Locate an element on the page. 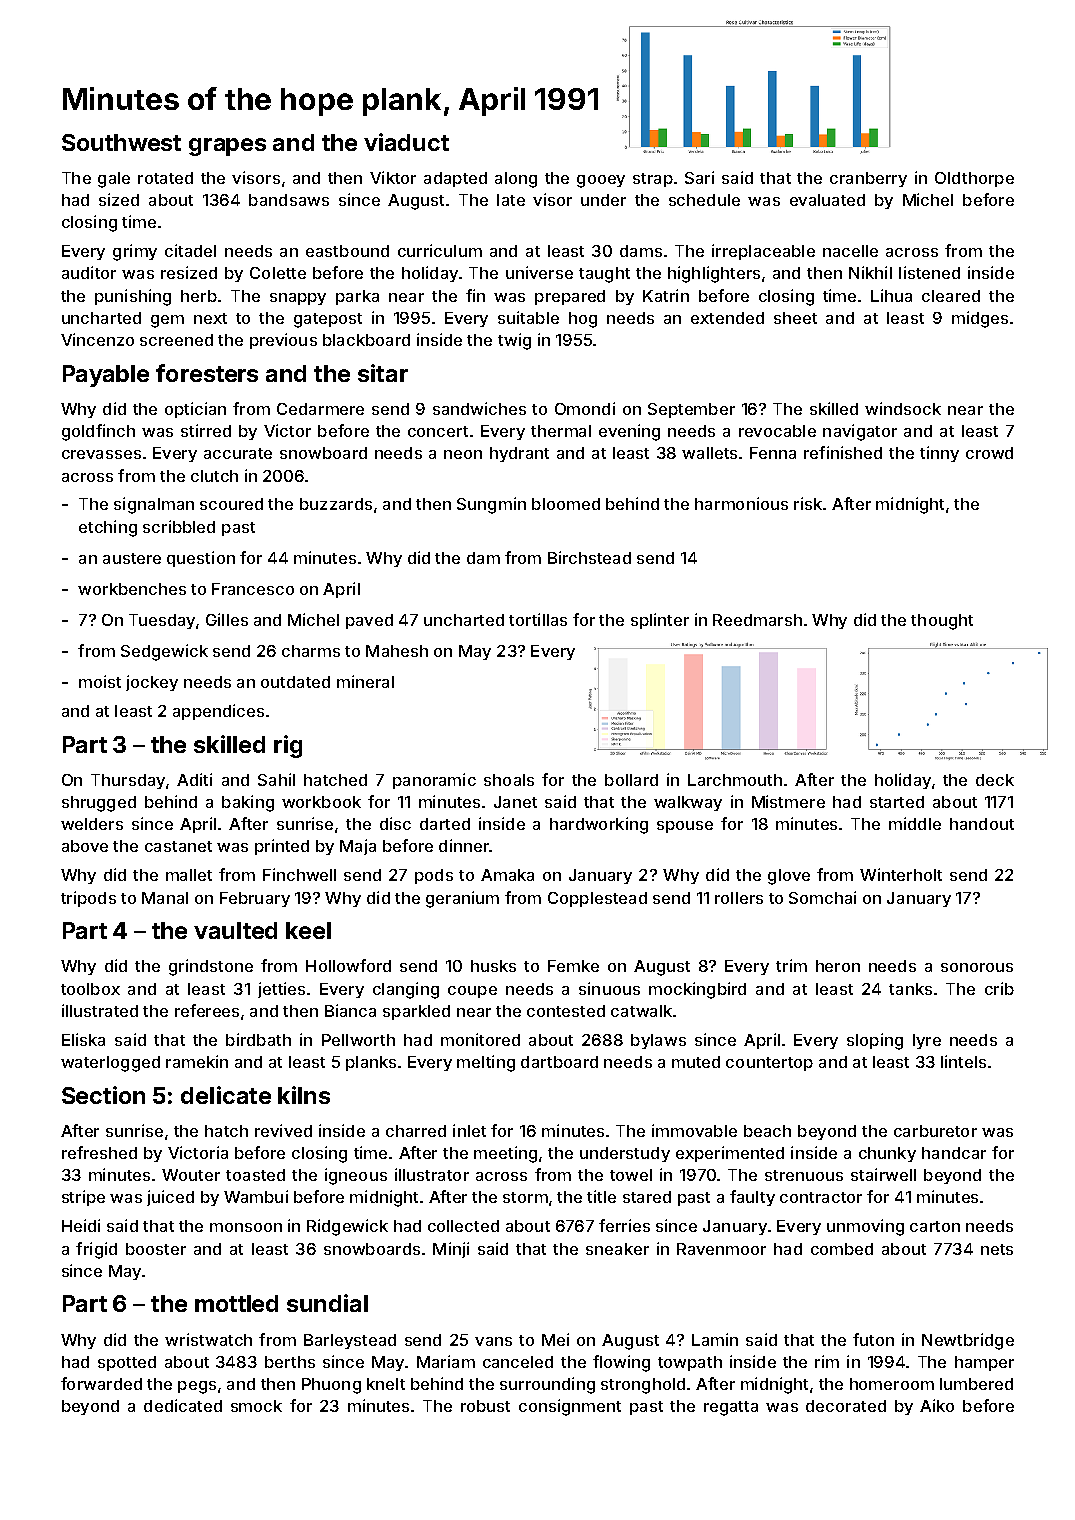 The width and height of the document is (1075, 1520). combed is located at coordinates (842, 1249).
